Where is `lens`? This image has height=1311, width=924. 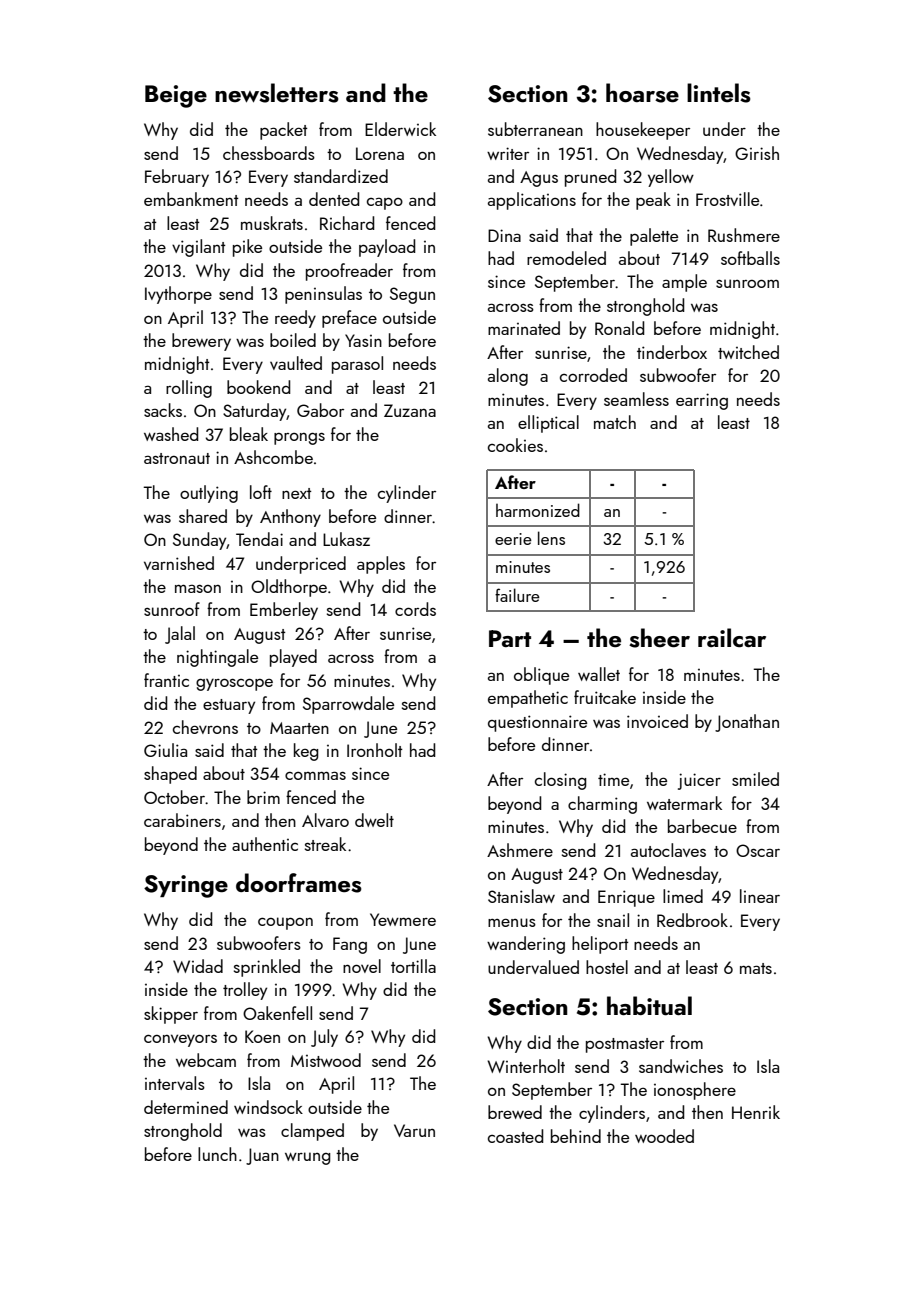 lens is located at coordinates (551, 538).
